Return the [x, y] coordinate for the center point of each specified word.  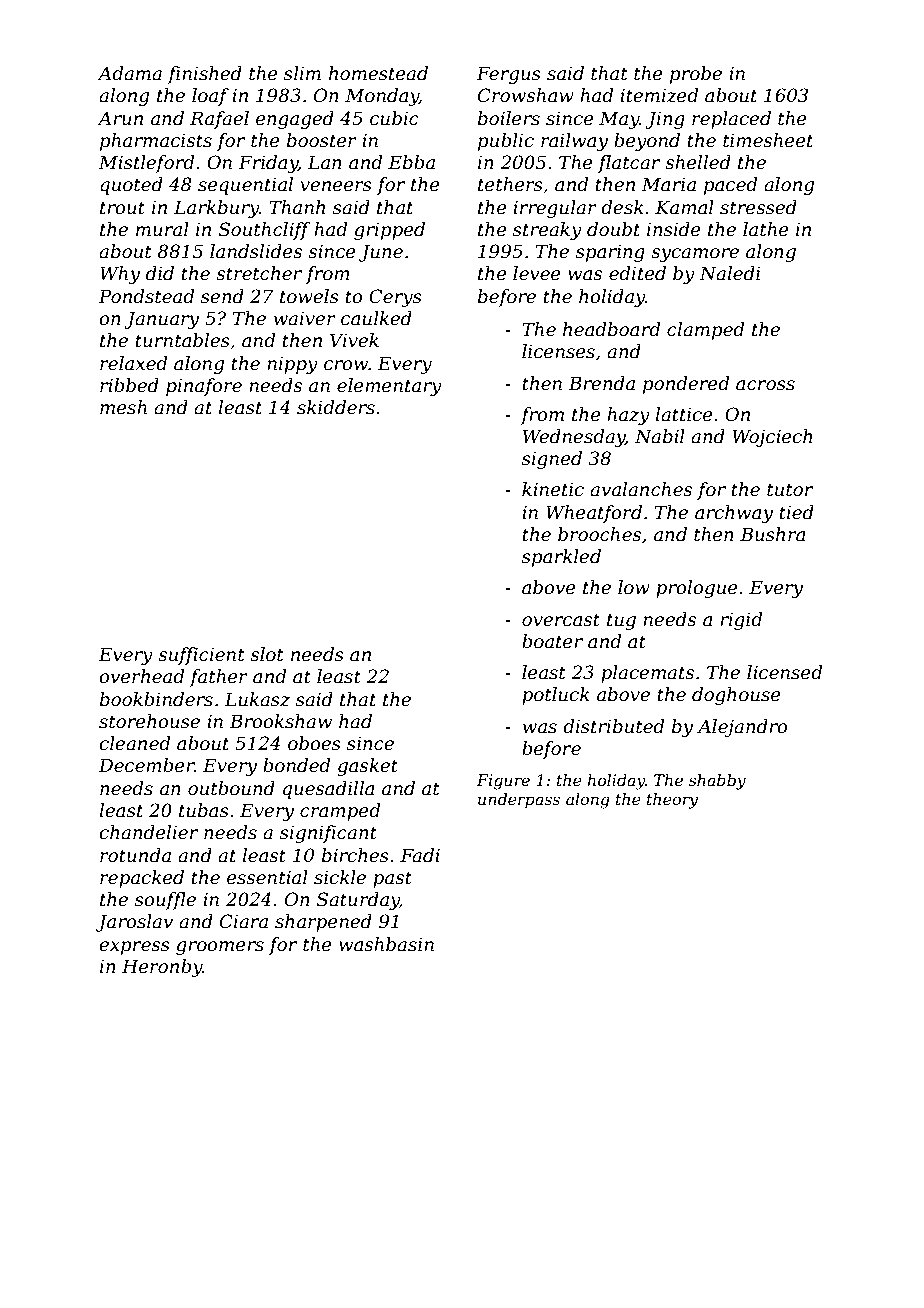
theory [672, 801]
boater [552, 641]
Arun [120, 118]
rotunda [135, 855]
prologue [697, 589]
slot [267, 654]
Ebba [411, 162]
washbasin [386, 944]
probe [696, 75]
